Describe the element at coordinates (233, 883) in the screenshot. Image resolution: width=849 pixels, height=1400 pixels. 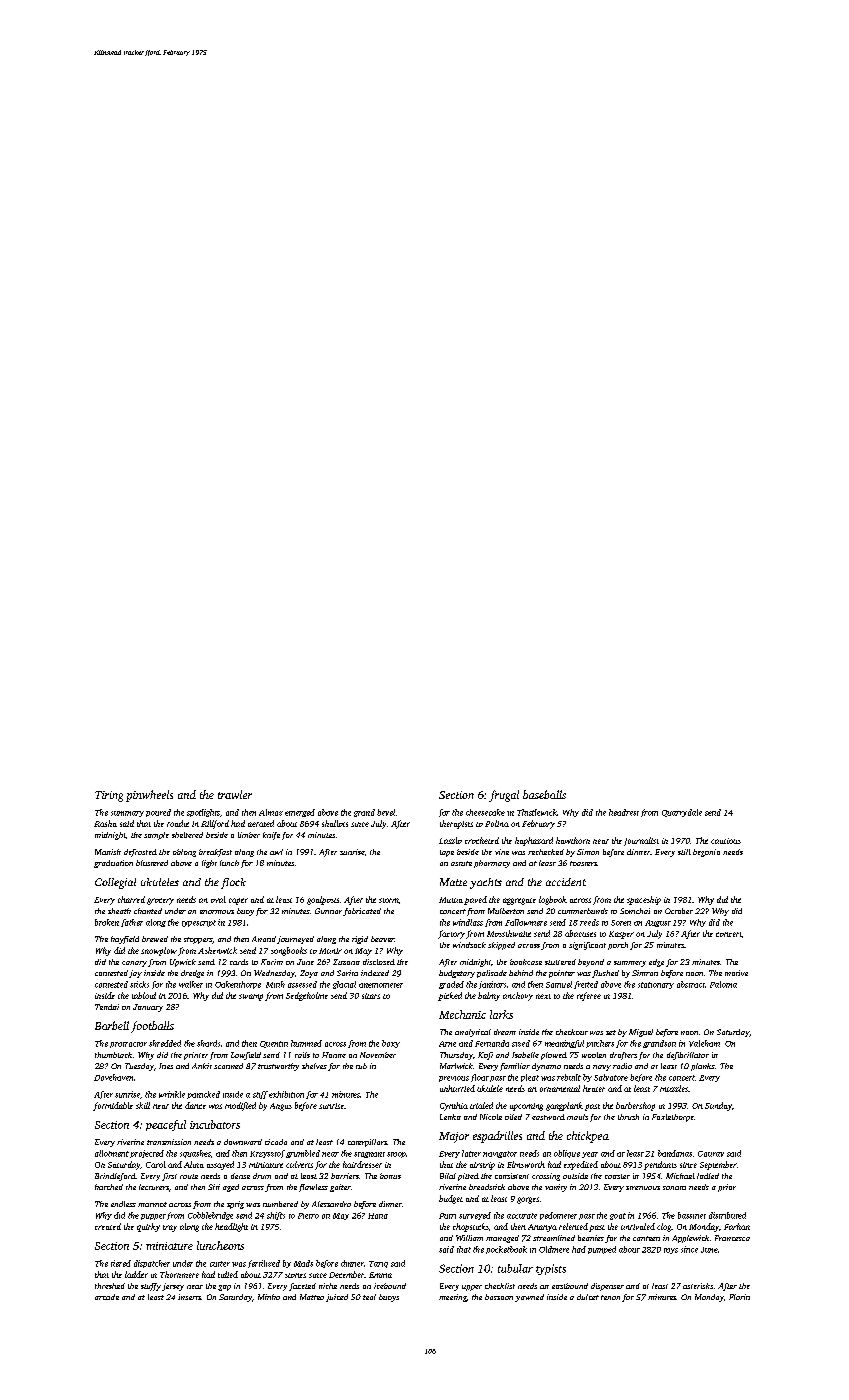
I see `flock` at that location.
